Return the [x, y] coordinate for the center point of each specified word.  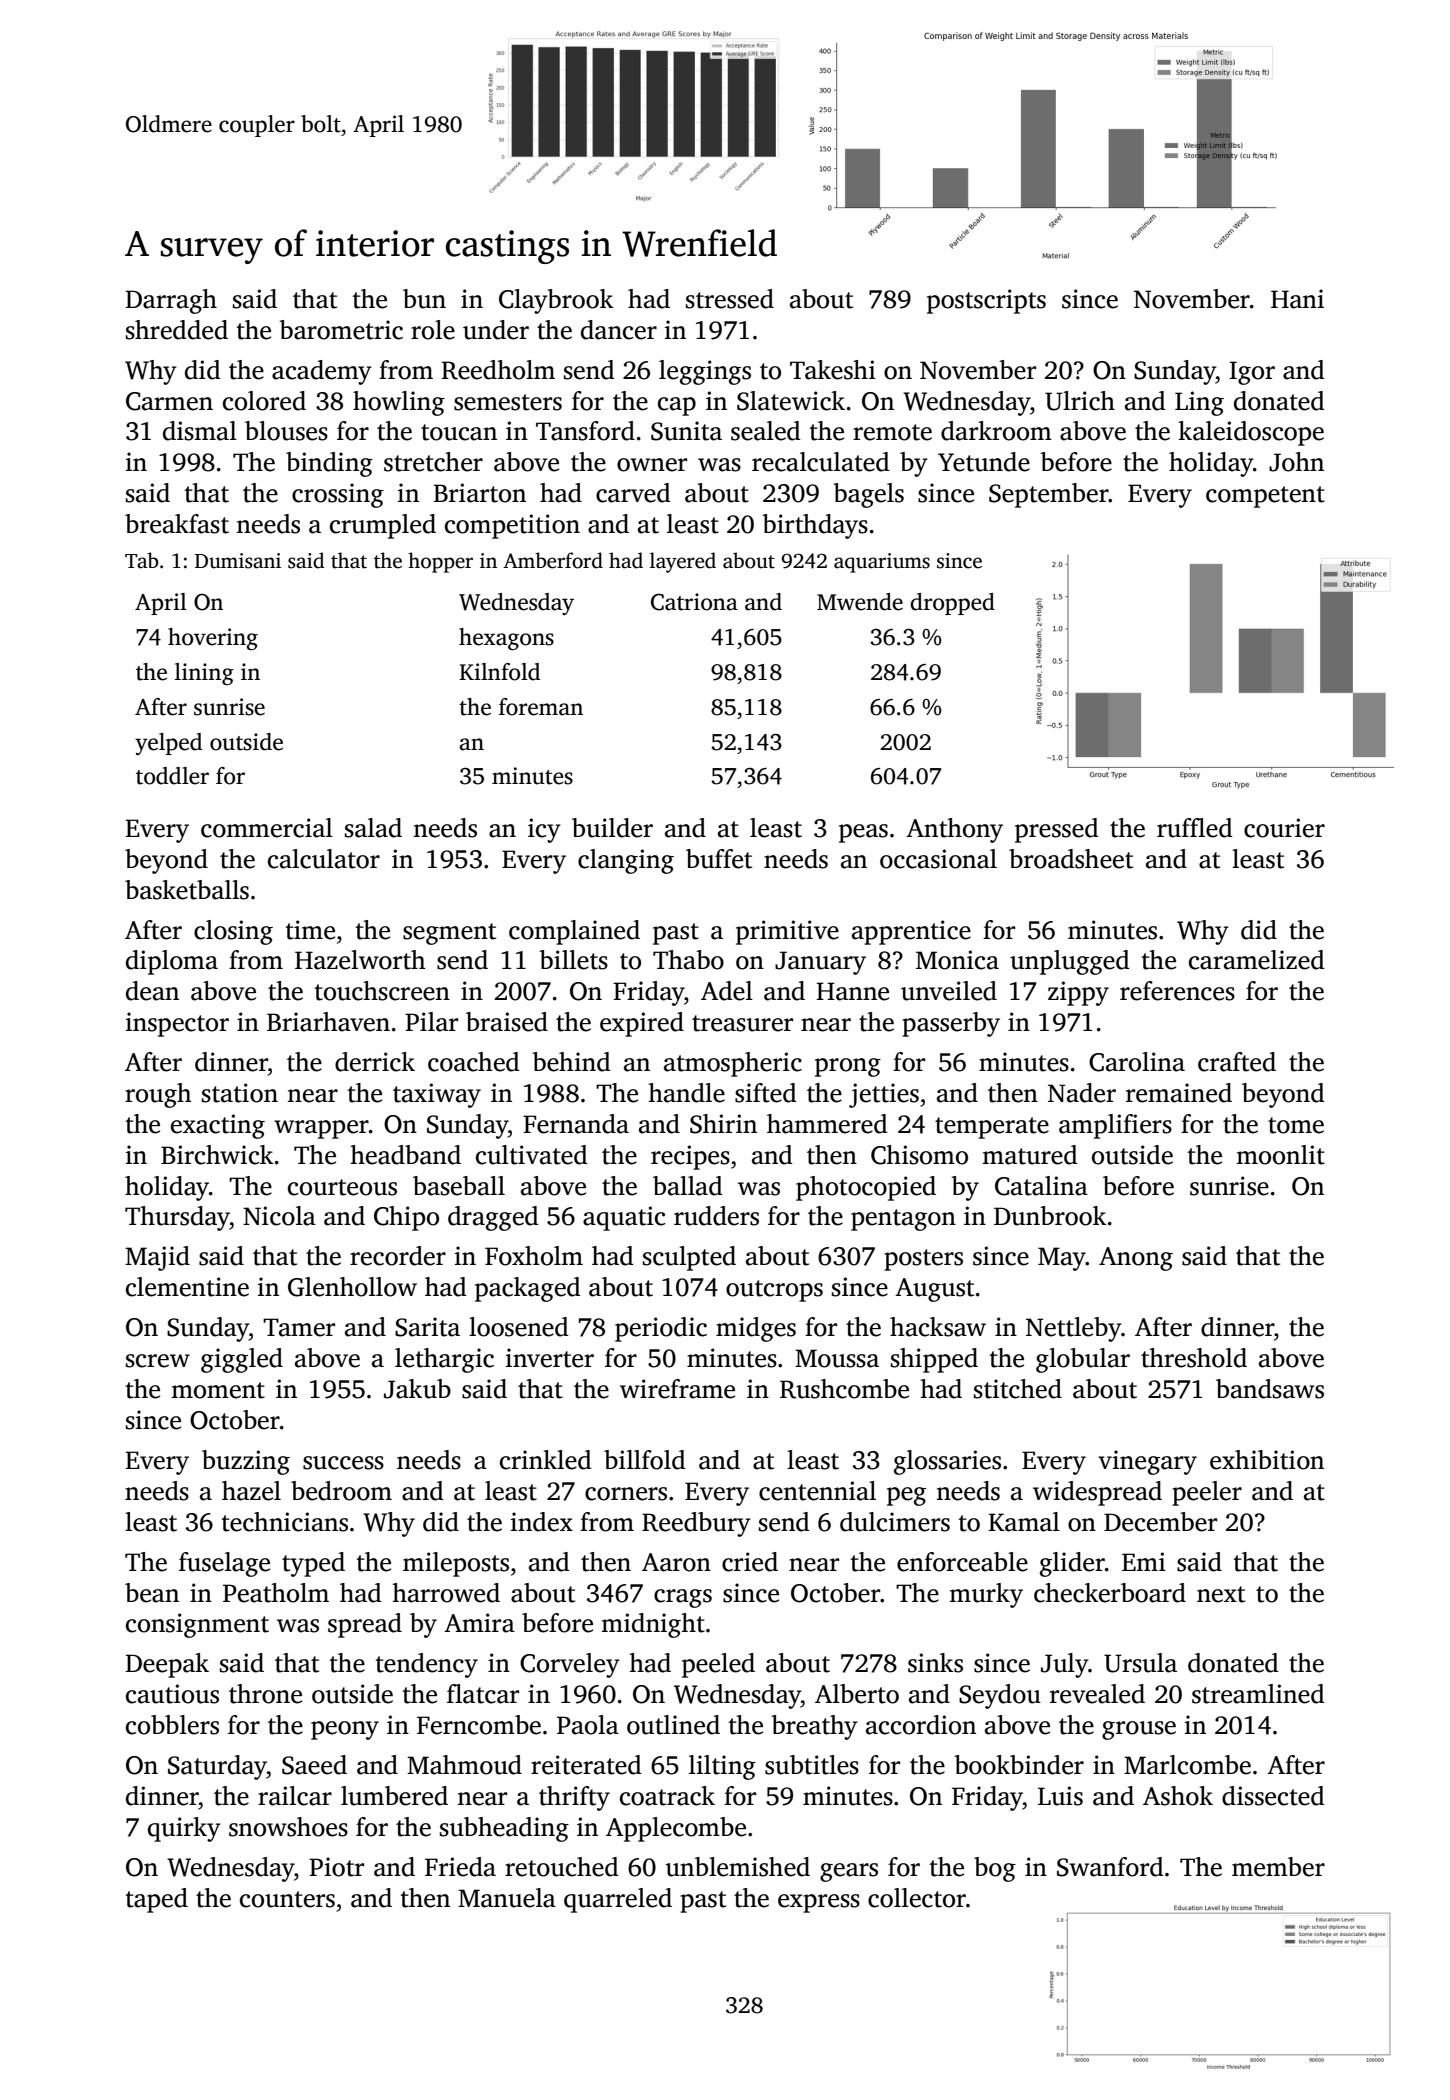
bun [424, 299]
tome [1296, 1125]
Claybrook [556, 301]
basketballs [187, 890]
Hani [1297, 299]
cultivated [532, 1155]
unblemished [738, 1867]
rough [158, 1095]
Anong [1136, 1259]
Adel [727, 991]
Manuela [507, 1898]
